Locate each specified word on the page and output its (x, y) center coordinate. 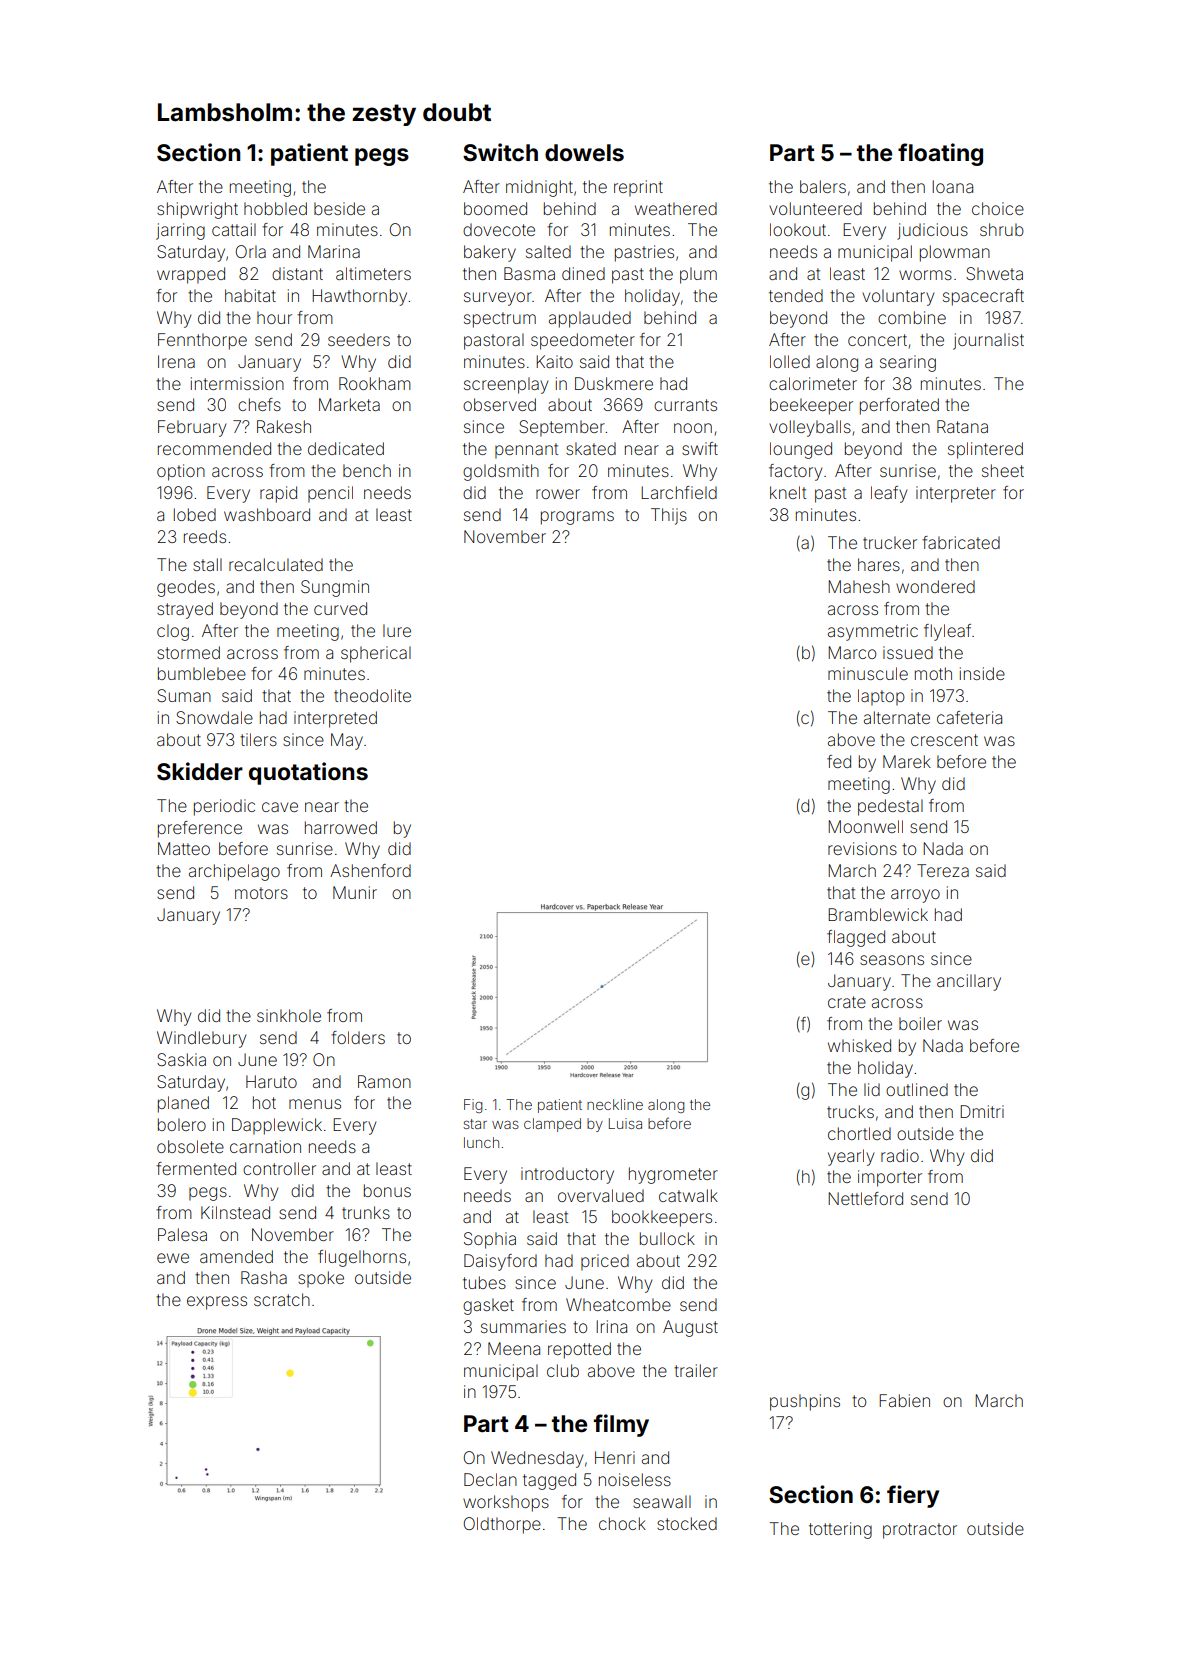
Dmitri (982, 1111)
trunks (366, 1212)
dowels (584, 153)
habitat (250, 295)
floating (940, 154)
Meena (514, 1348)
